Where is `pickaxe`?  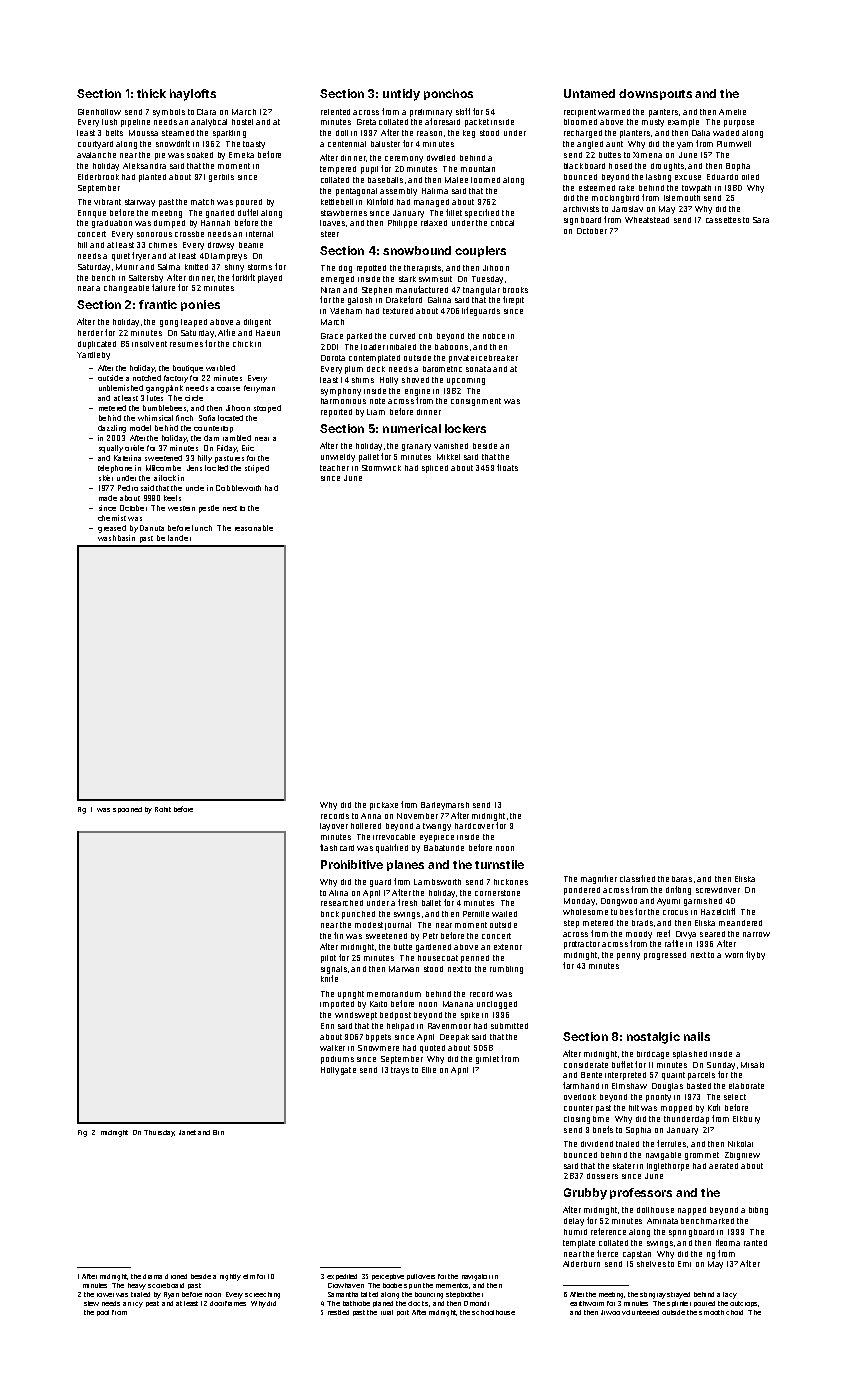
pickaxe is located at coordinates (384, 806).
